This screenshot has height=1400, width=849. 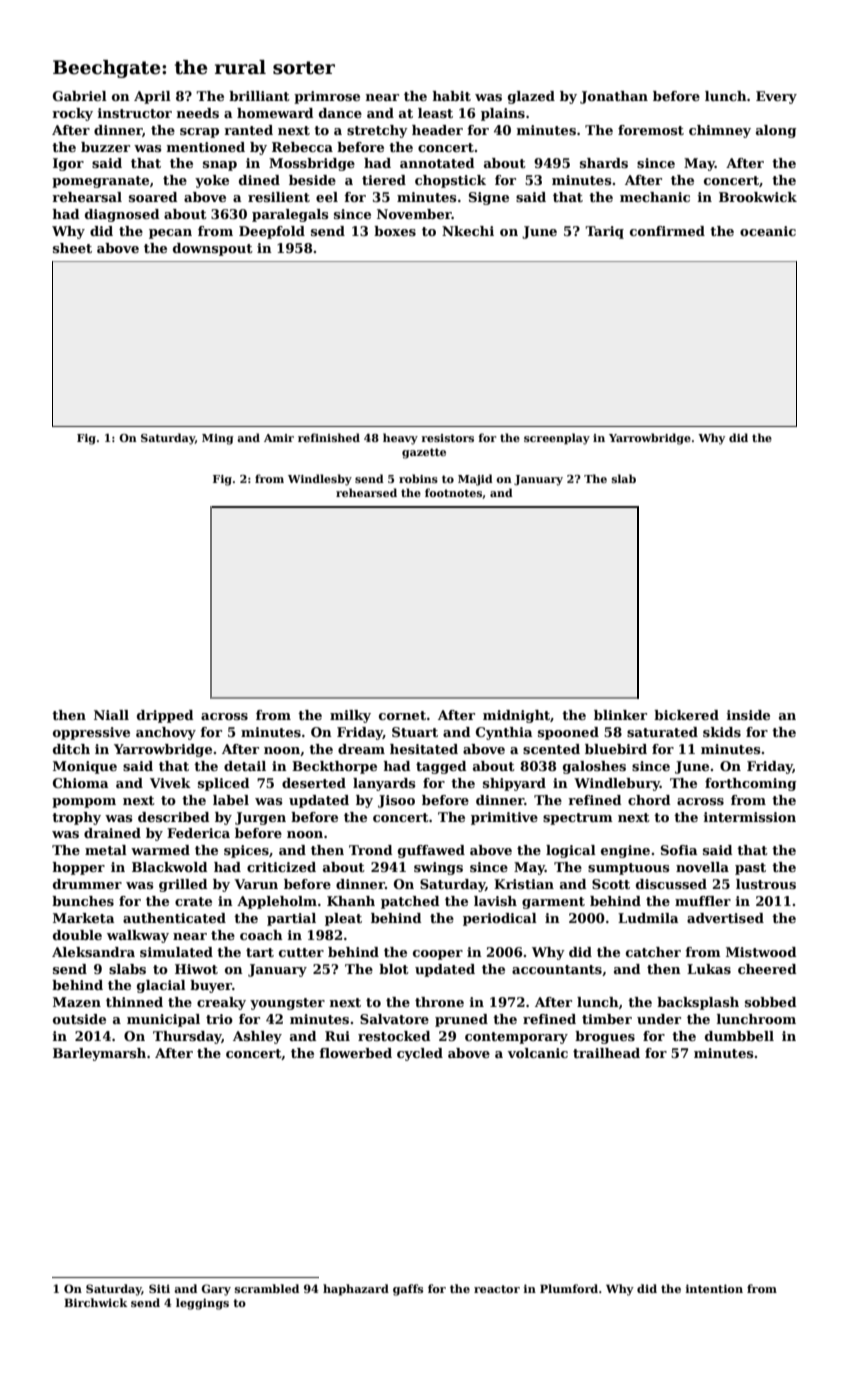 What do you see at coordinates (206, 147) in the screenshot?
I see `mentioned` at bounding box center [206, 147].
